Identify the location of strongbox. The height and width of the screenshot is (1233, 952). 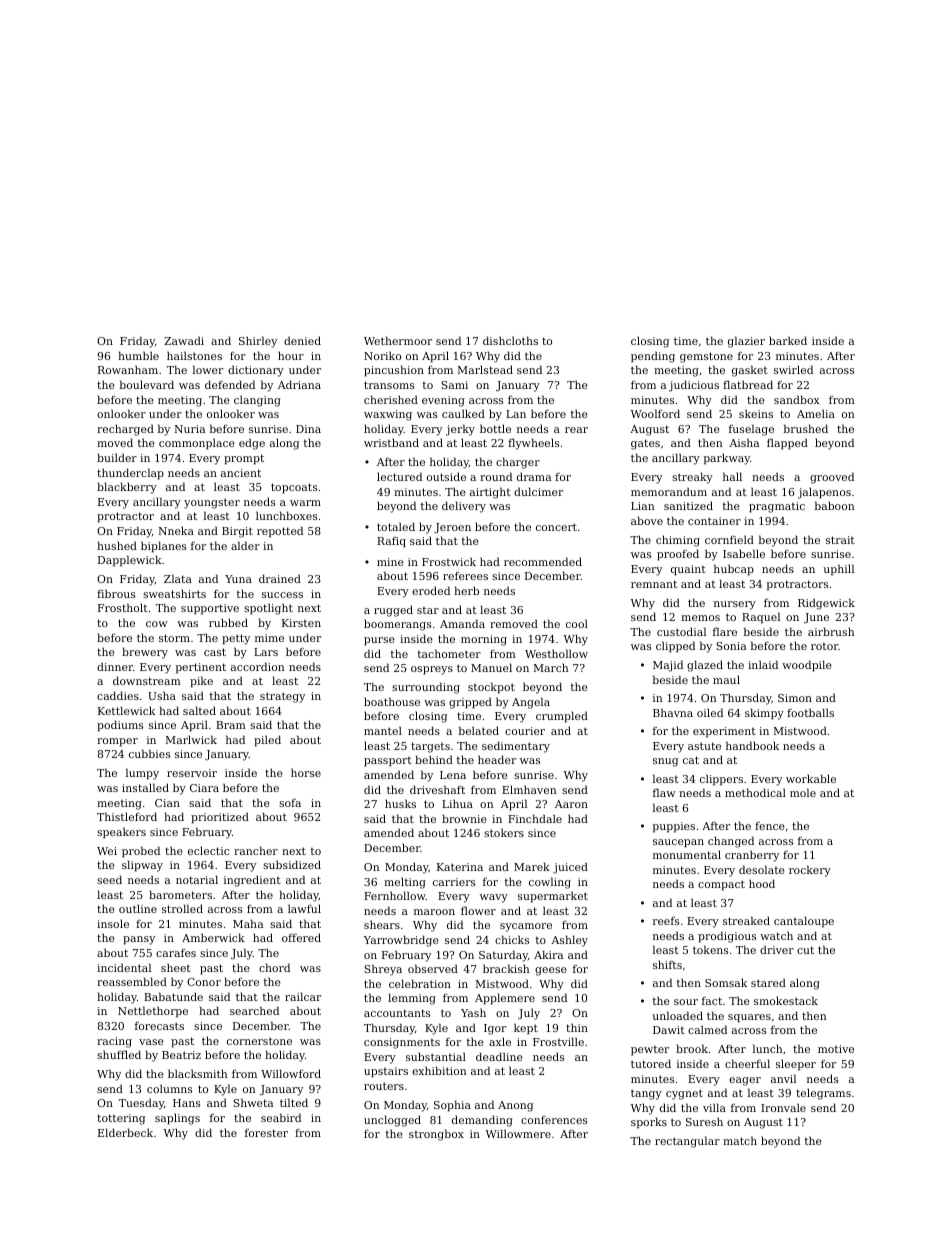
(436, 1135).
